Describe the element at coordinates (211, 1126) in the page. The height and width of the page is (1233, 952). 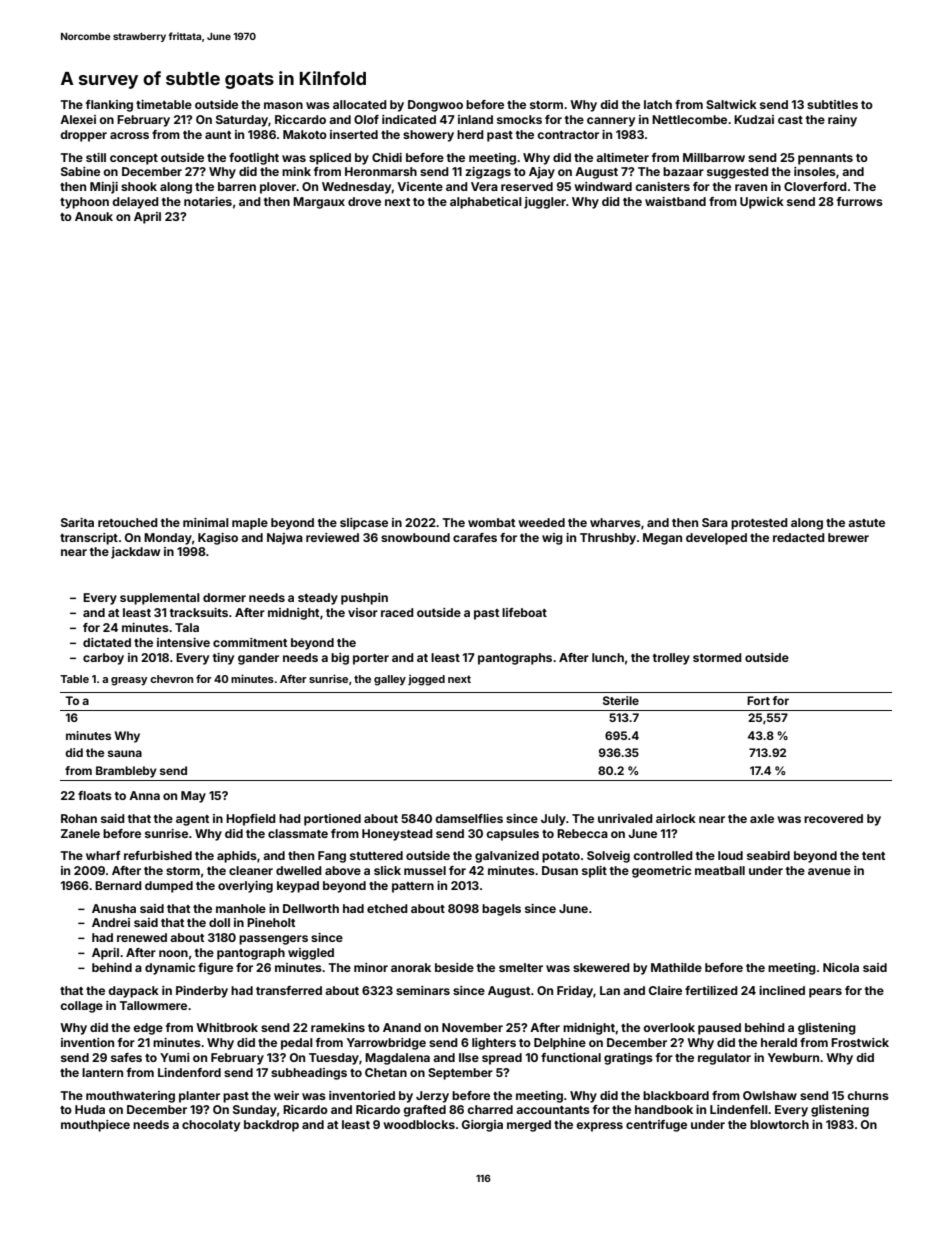
I see `chocolaty` at that location.
